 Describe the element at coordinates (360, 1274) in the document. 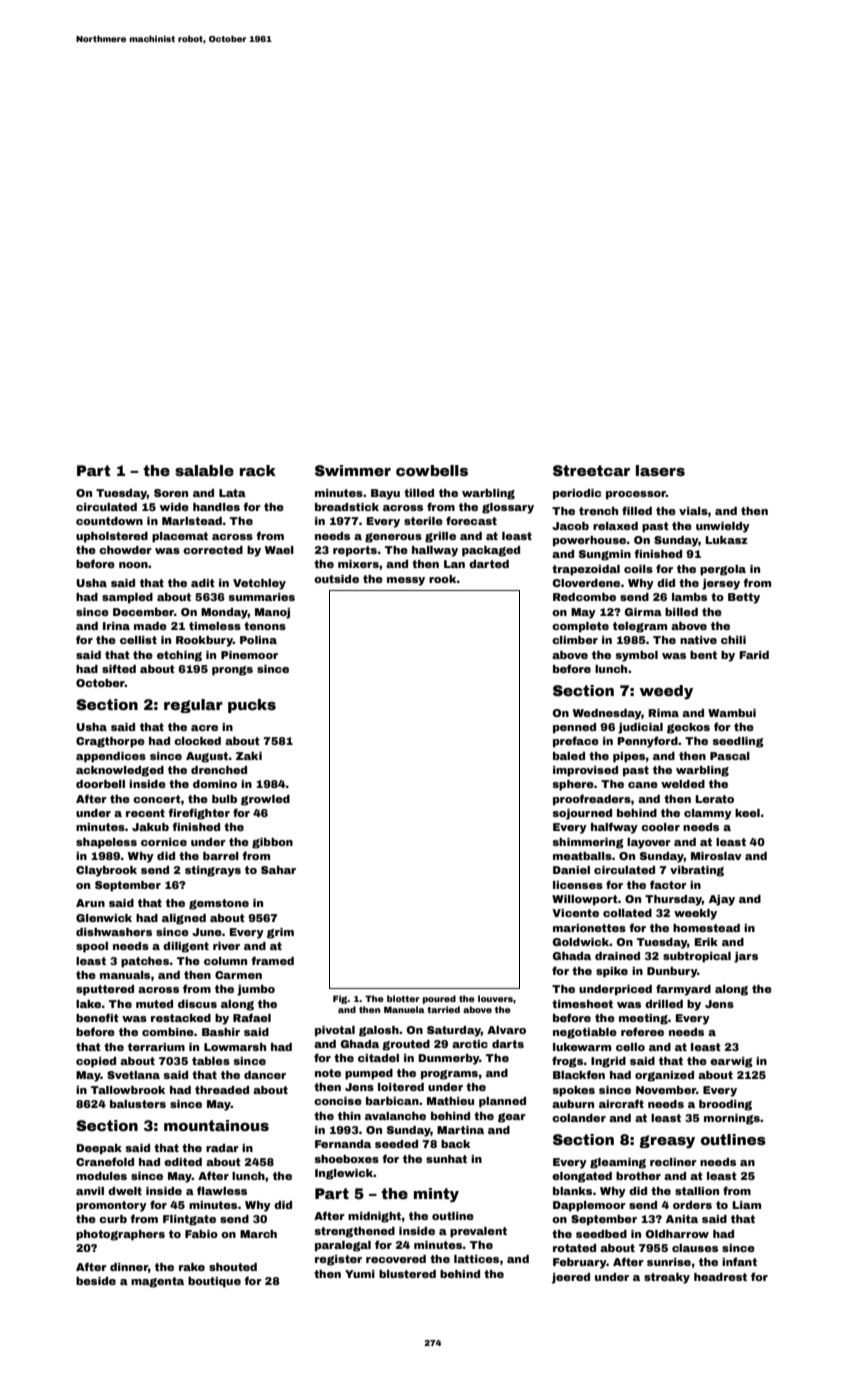

I see `Yumi` at that location.
